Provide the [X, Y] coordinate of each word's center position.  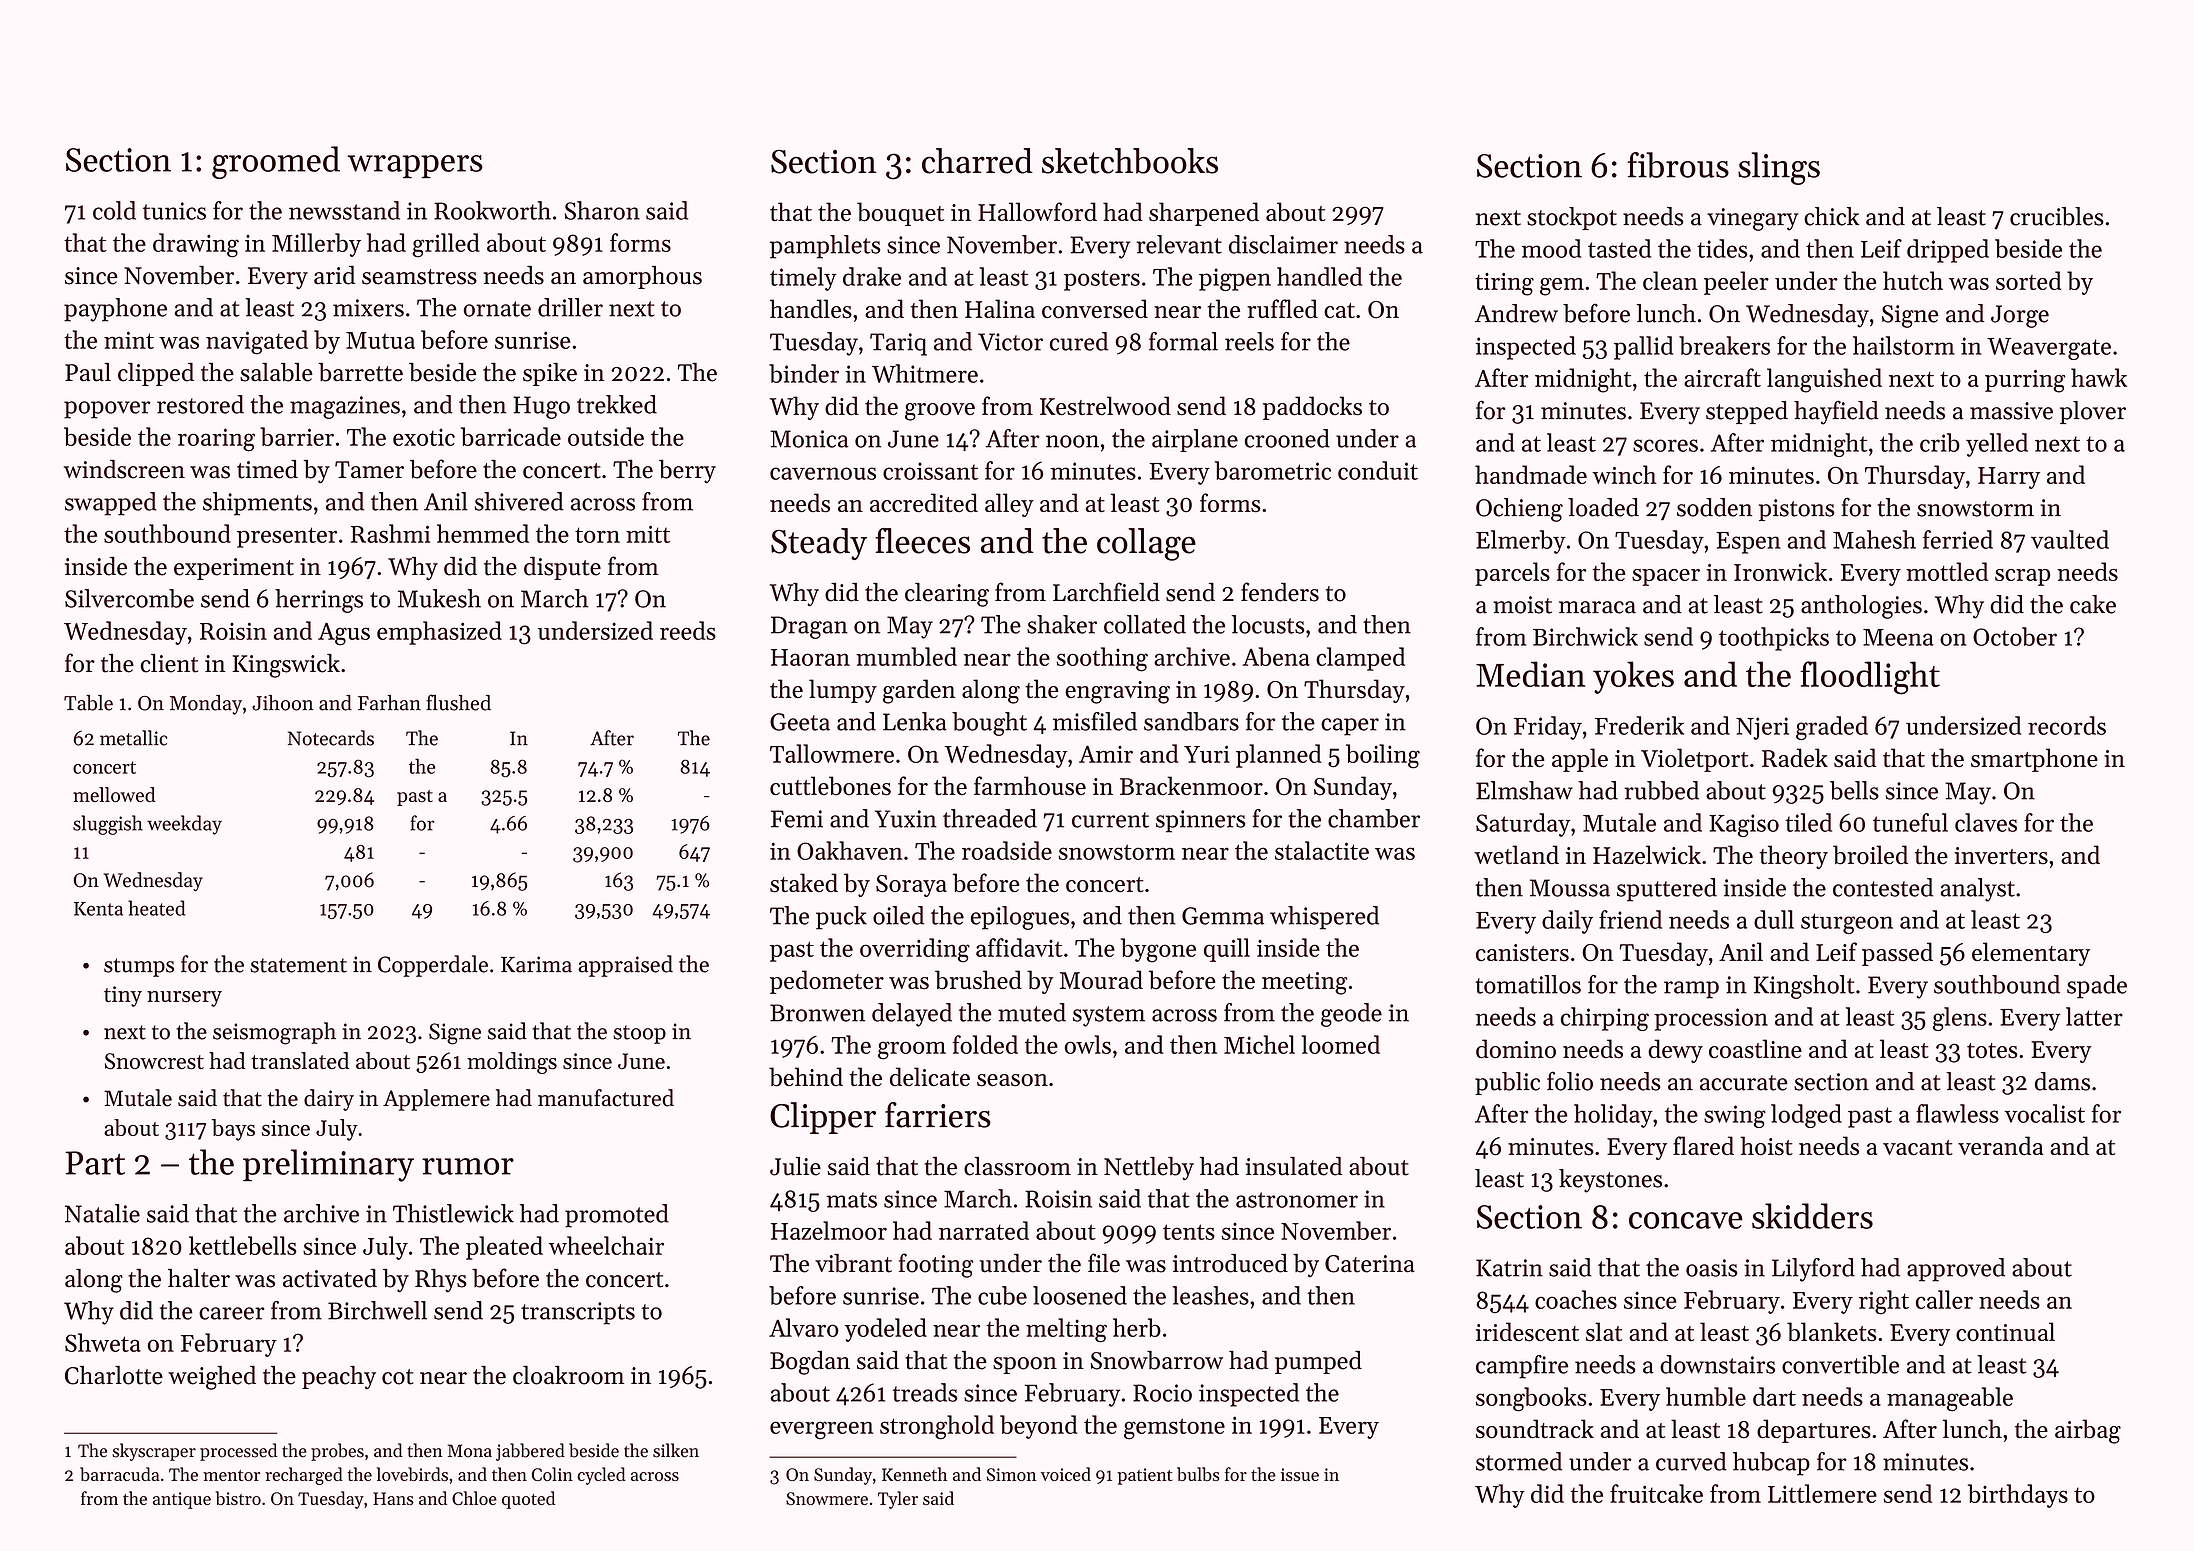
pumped [1318, 1362]
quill [1227, 950]
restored [200, 404]
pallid [1643, 348]
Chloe [474, 1498]
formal [1183, 341]
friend [1630, 919]
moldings [512, 1063]
